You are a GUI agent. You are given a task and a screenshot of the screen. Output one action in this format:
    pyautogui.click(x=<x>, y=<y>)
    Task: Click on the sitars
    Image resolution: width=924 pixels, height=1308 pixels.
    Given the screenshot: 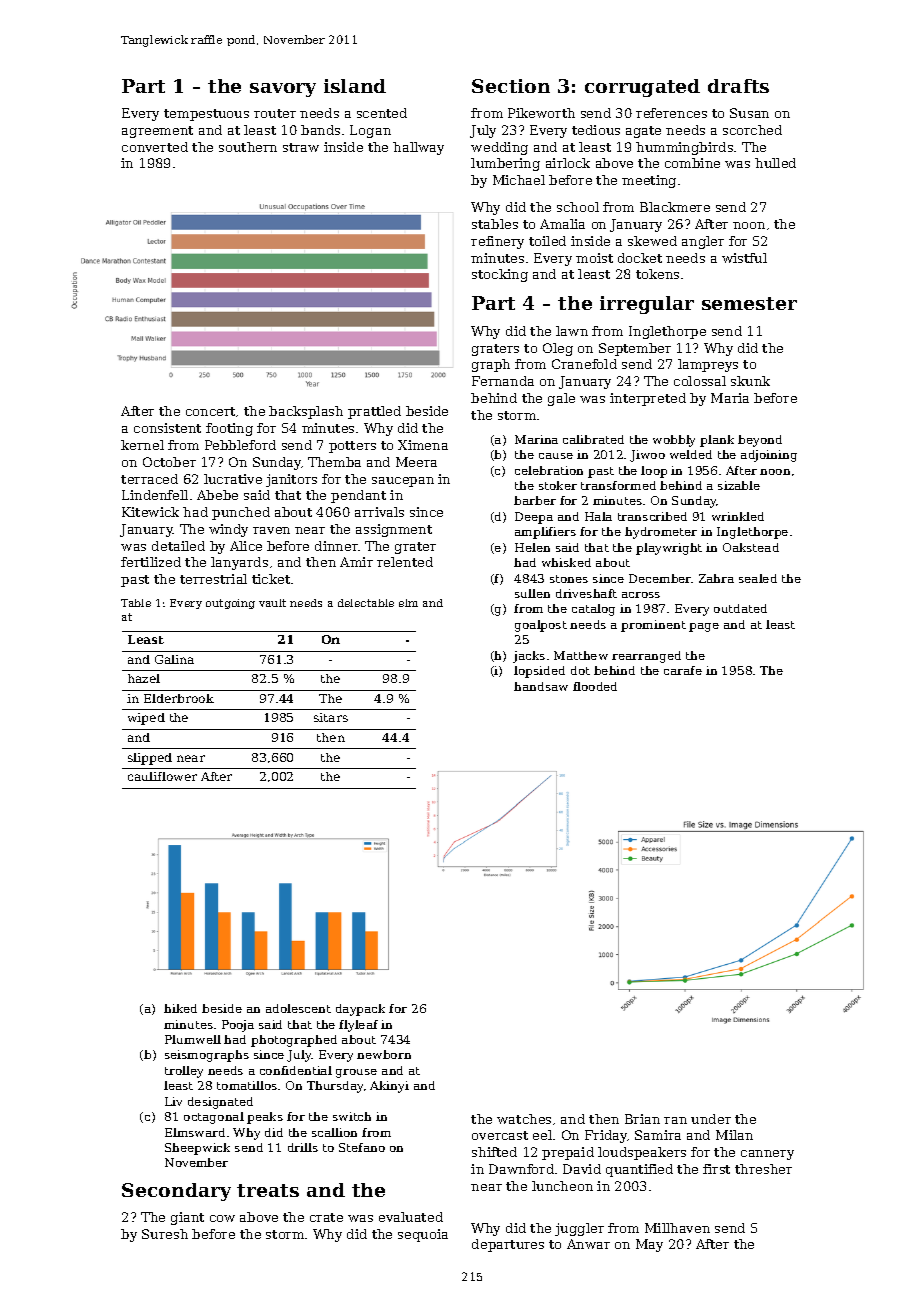 What is the action you would take?
    pyautogui.click(x=331, y=717)
